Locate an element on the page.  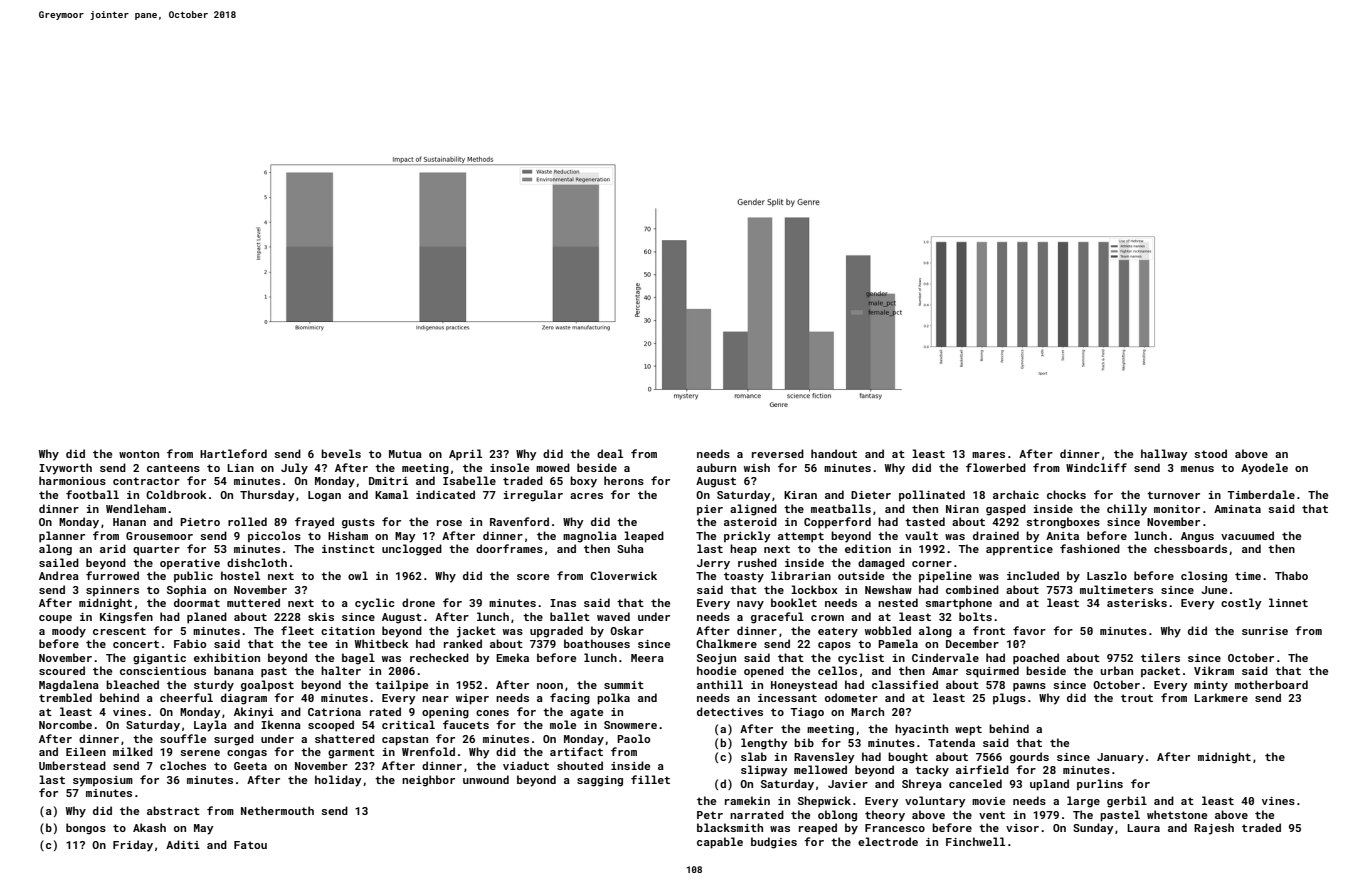
Rajesh is located at coordinates (1214, 829).
